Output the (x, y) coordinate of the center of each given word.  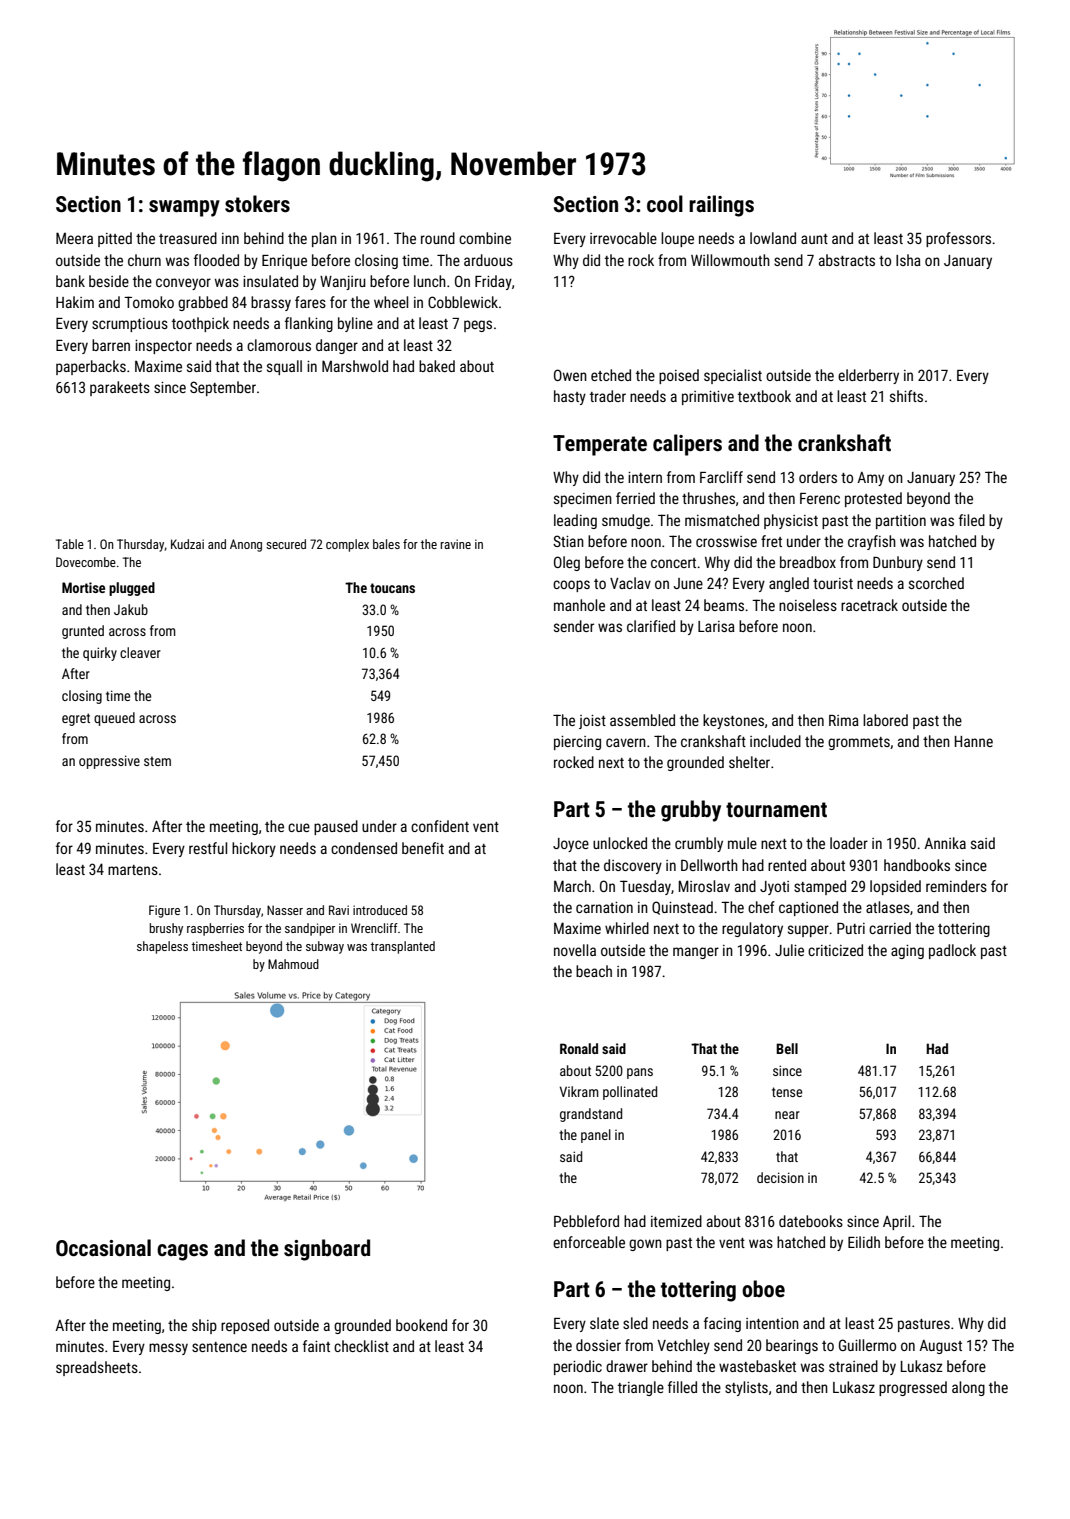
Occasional (103, 1247)
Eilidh (864, 1242)
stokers (257, 204)
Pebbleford (586, 1221)
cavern (626, 742)
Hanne (974, 741)
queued (114, 719)
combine (485, 238)
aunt (814, 239)
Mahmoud (293, 964)
